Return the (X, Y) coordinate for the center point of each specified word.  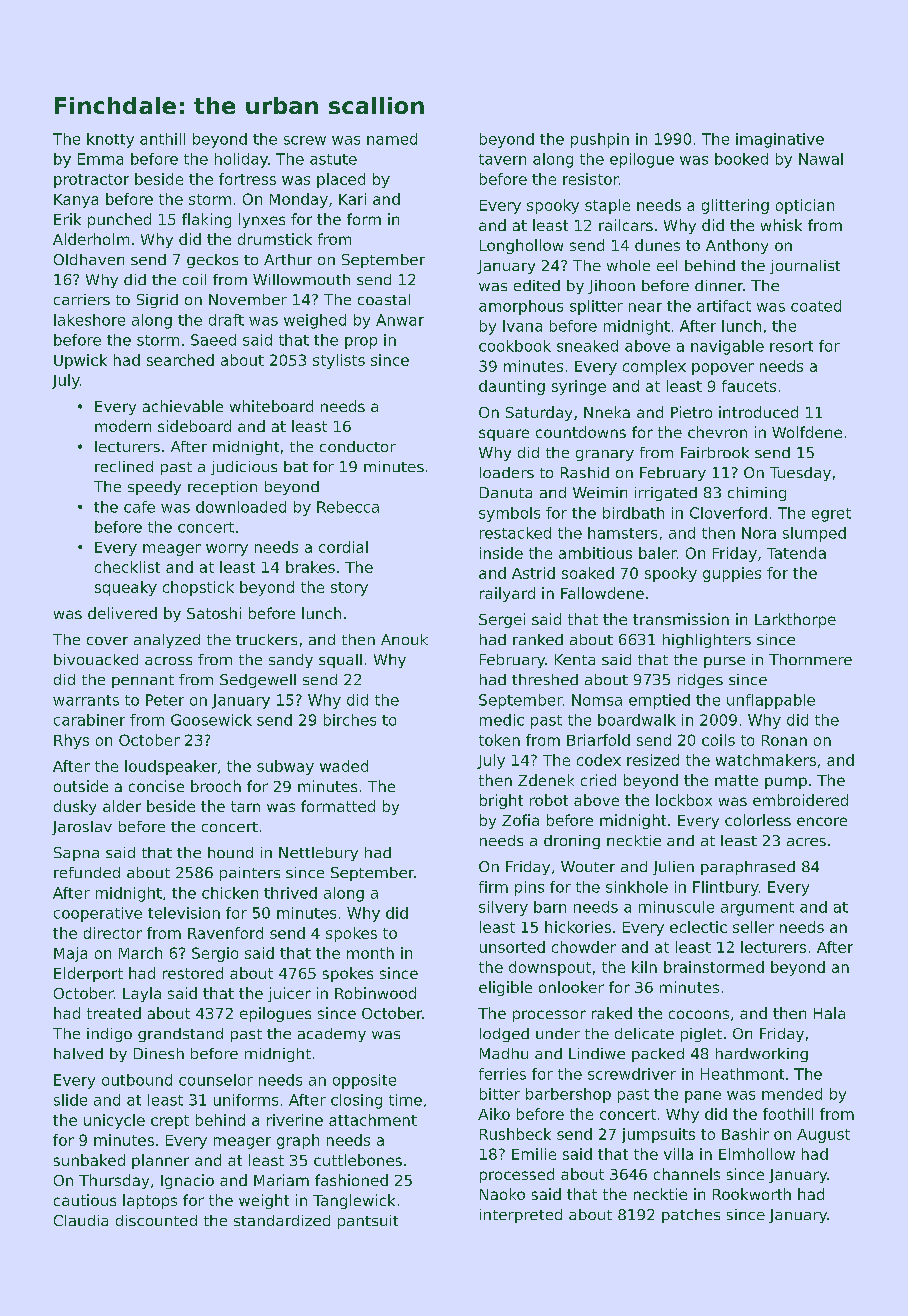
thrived (290, 893)
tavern (502, 159)
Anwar (400, 320)
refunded (87, 872)
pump (786, 783)
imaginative (780, 140)
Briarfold (598, 740)
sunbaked (89, 1160)
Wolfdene (807, 432)
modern (123, 426)
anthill (162, 139)
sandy (291, 661)
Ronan (784, 740)
